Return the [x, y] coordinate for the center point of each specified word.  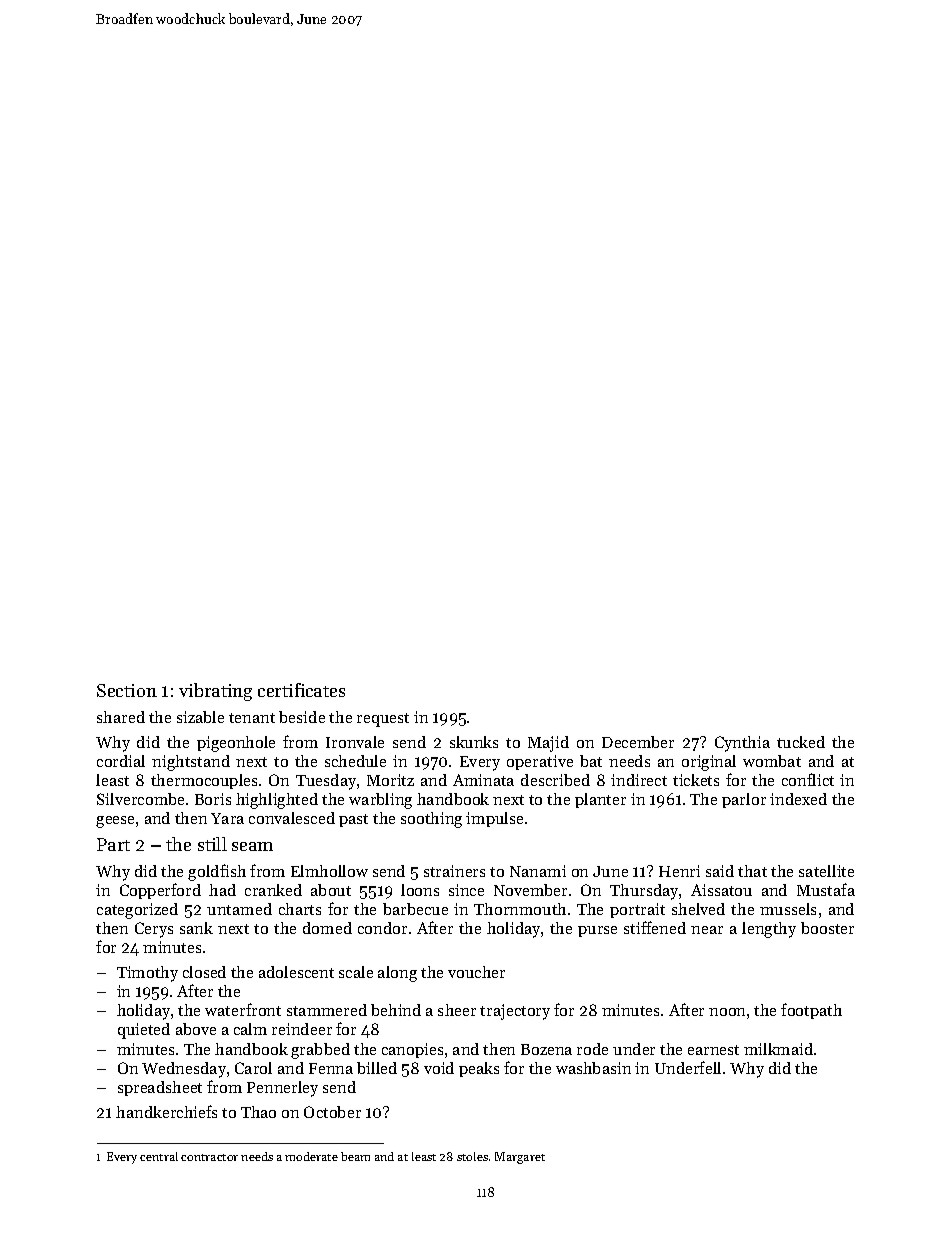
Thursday [645, 892]
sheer [457, 1010]
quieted [144, 1031]
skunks [474, 742]
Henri [679, 871]
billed [377, 1068]
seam [252, 846]
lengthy [769, 930]
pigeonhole [236, 744]
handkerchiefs [166, 1111]
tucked [801, 742]
